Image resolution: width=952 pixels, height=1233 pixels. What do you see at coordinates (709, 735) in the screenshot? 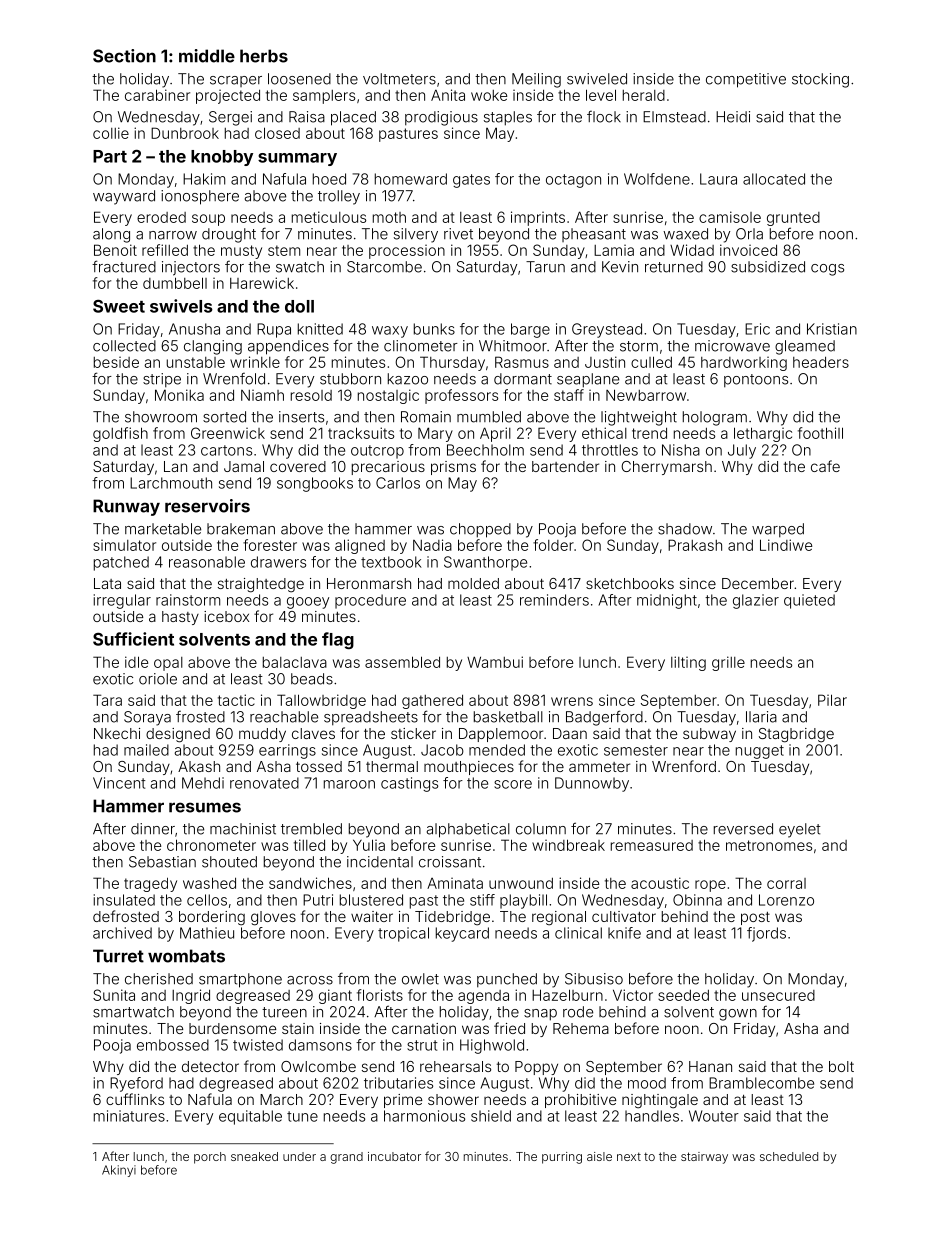
I see `subway` at bounding box center [709, 735].
